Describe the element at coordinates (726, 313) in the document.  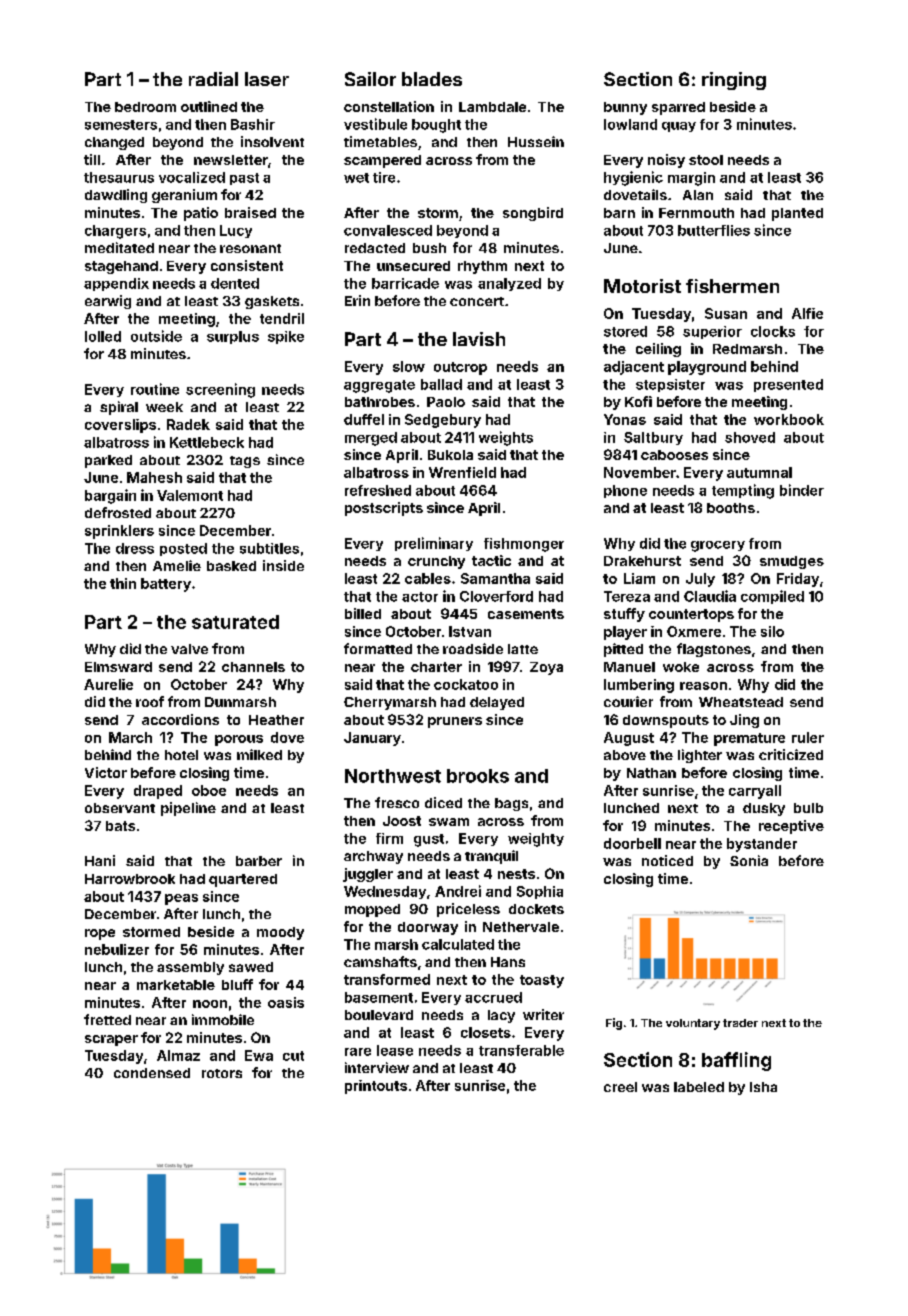
I see `Susan` at that location.
